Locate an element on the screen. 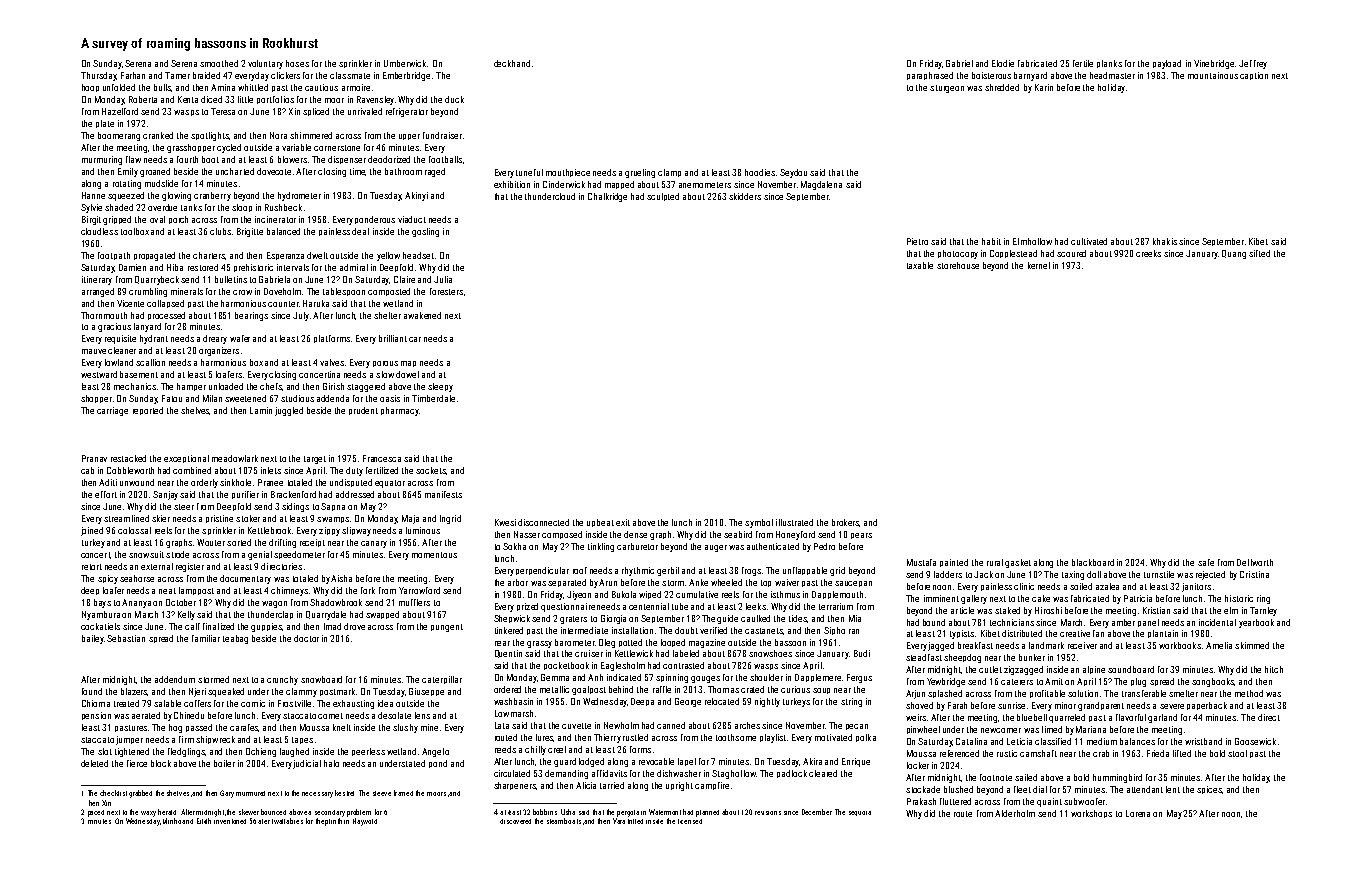 This screenshot has width=1372, height=887. smoothed is located at coordinates (219, 63).
